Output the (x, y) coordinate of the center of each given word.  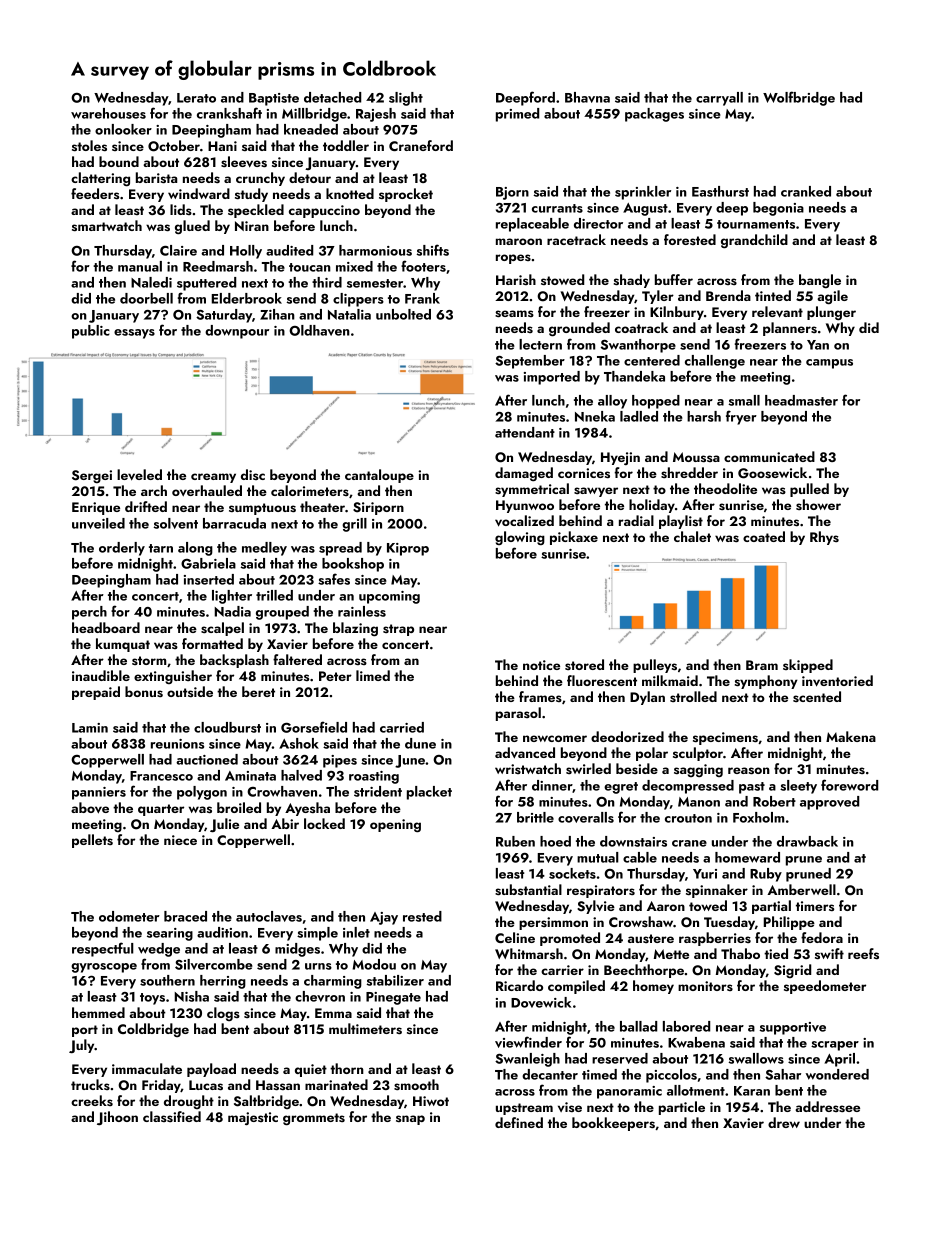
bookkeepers (613, 1124)
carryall (719, 99)
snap (410, 1120)
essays (134, 334)
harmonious (375, 250)
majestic (253, 1118)
